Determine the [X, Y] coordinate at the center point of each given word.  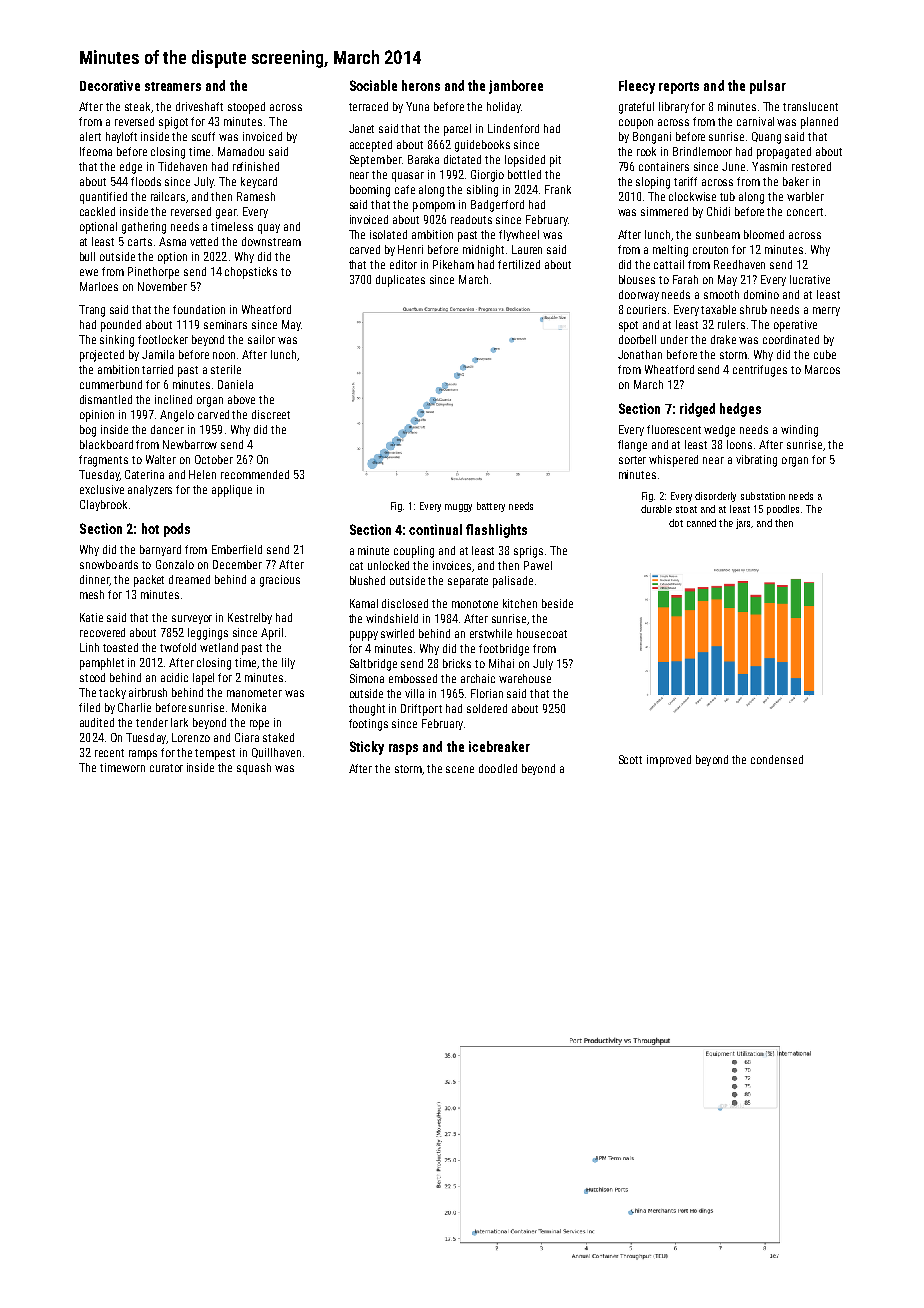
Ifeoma [96, 151]
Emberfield [237, 549]
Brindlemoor [702, 151]
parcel [457, 130]
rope [259, 725]
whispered [673, 461]
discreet [271, 414]
